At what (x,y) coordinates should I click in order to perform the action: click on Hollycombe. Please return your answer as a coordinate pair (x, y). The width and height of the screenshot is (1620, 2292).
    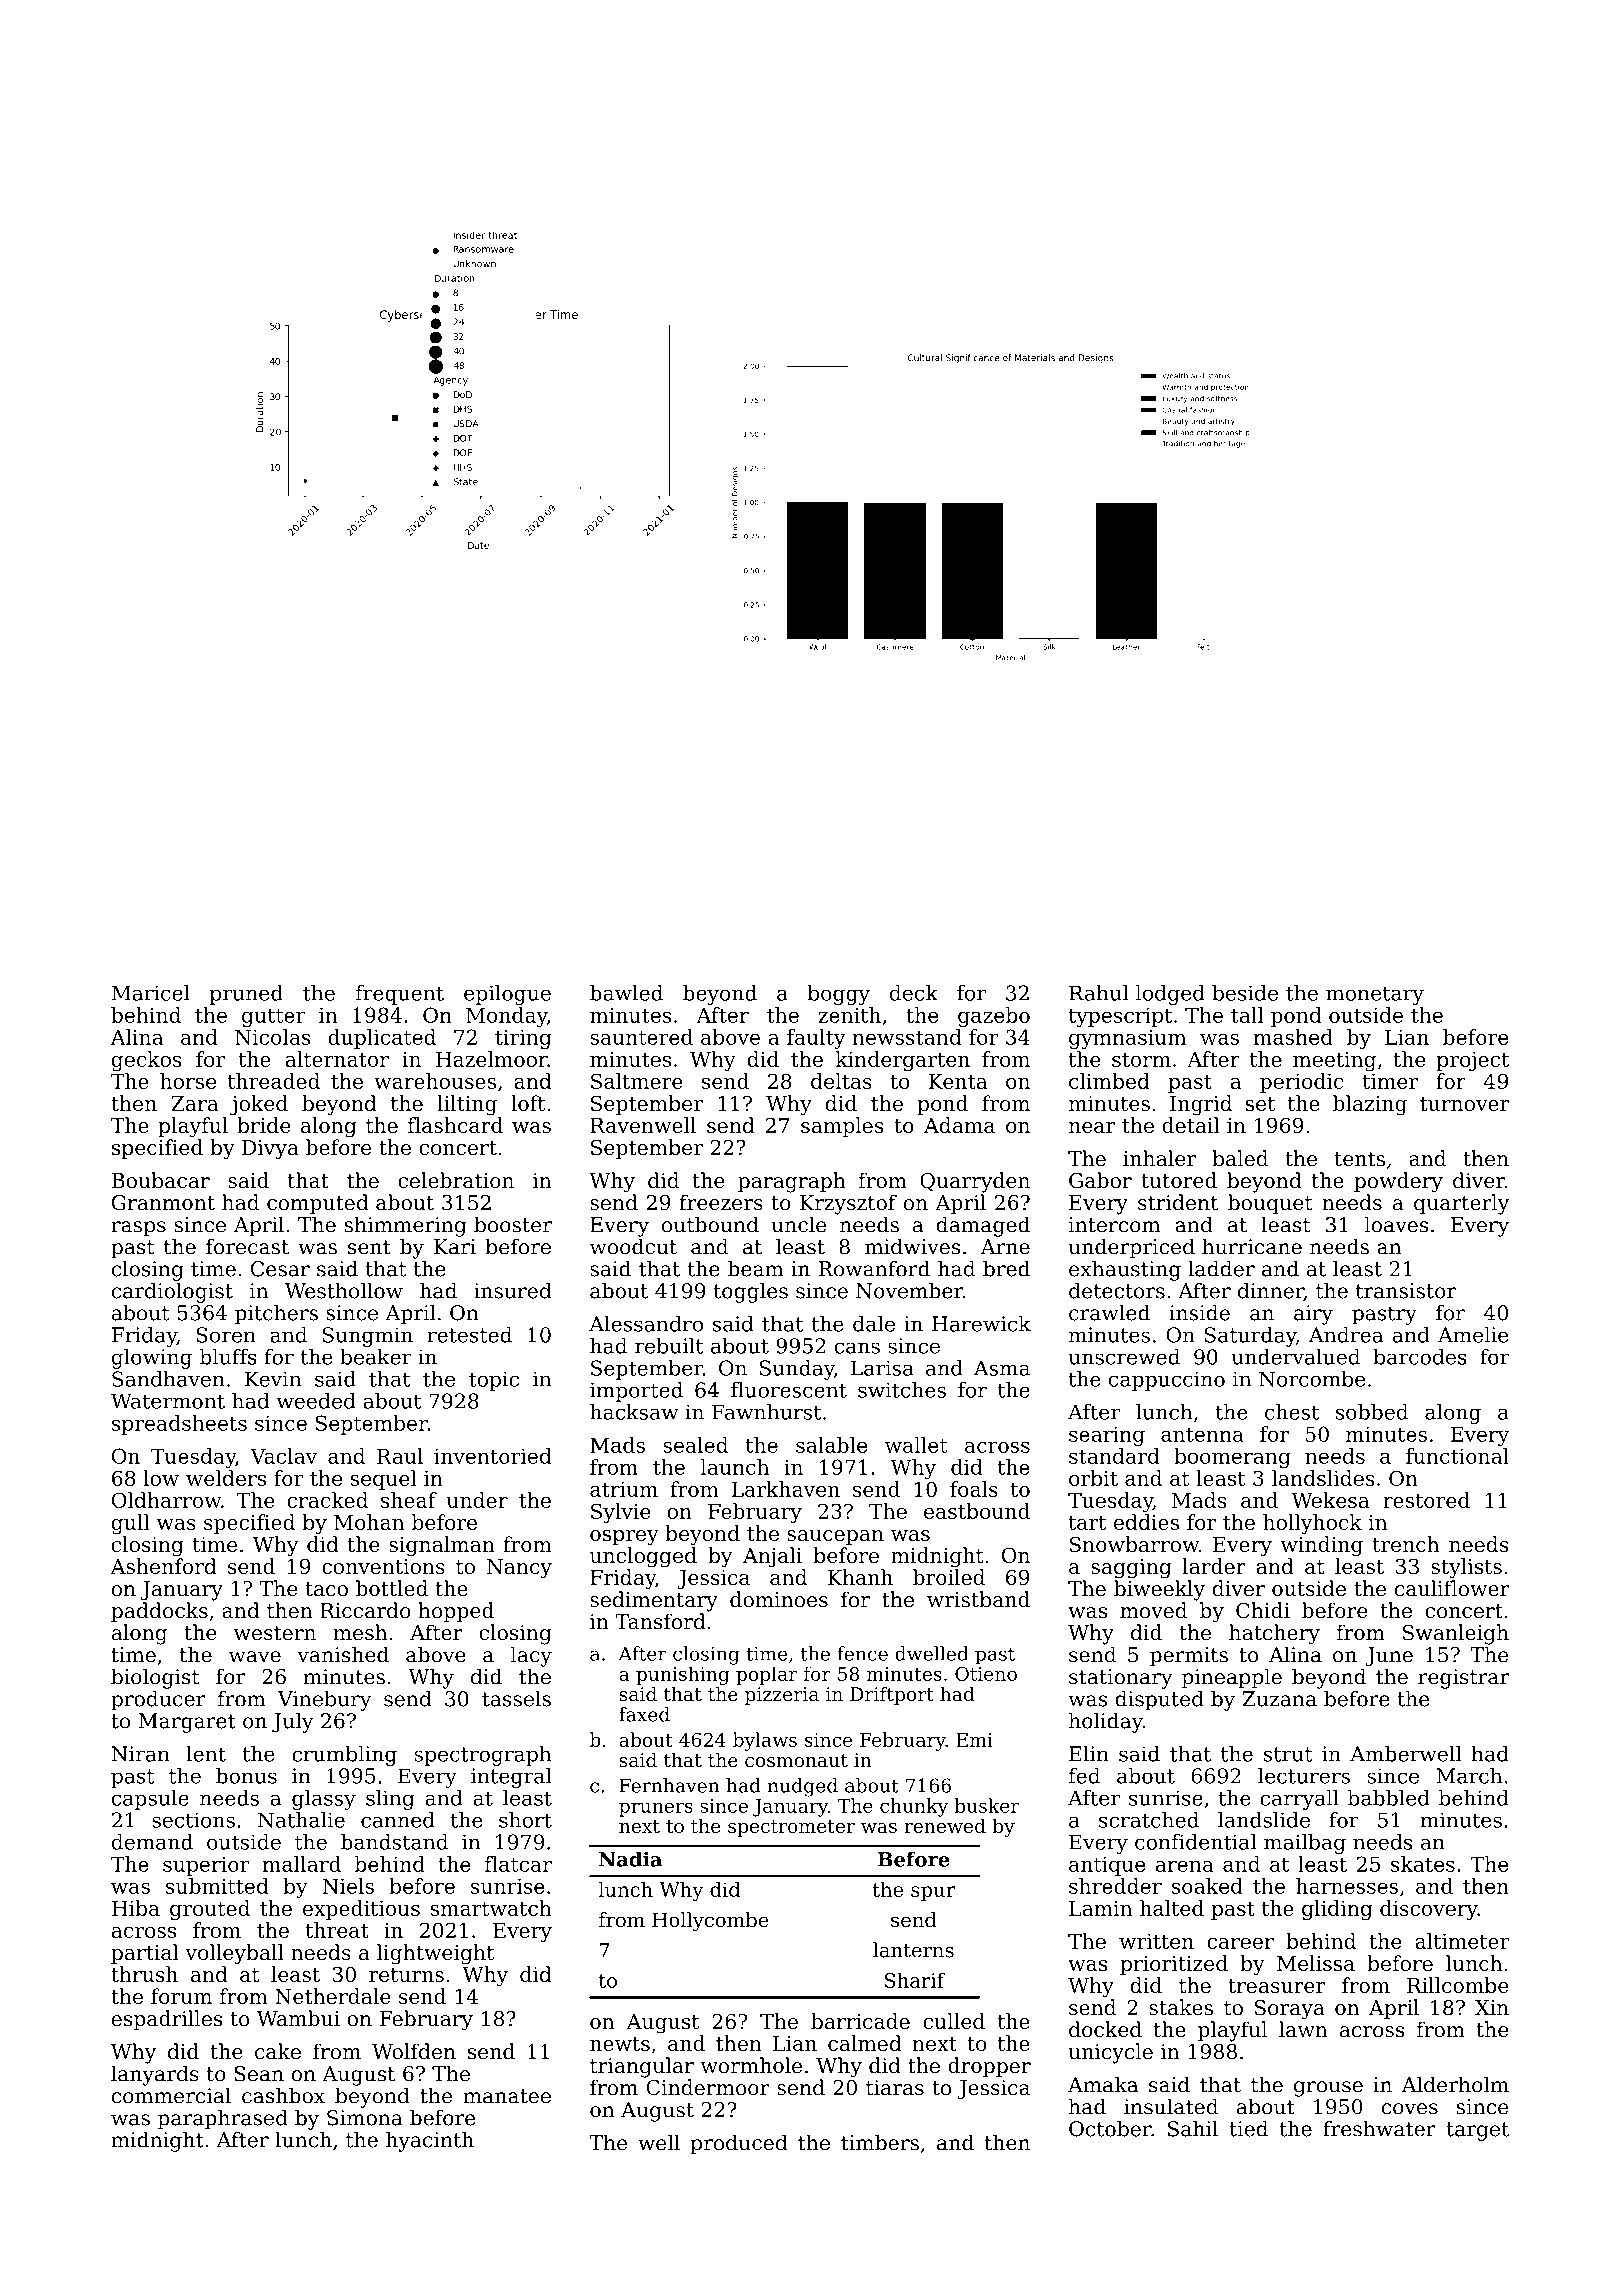
    Looking at the image, I should click on (710, 1922).
